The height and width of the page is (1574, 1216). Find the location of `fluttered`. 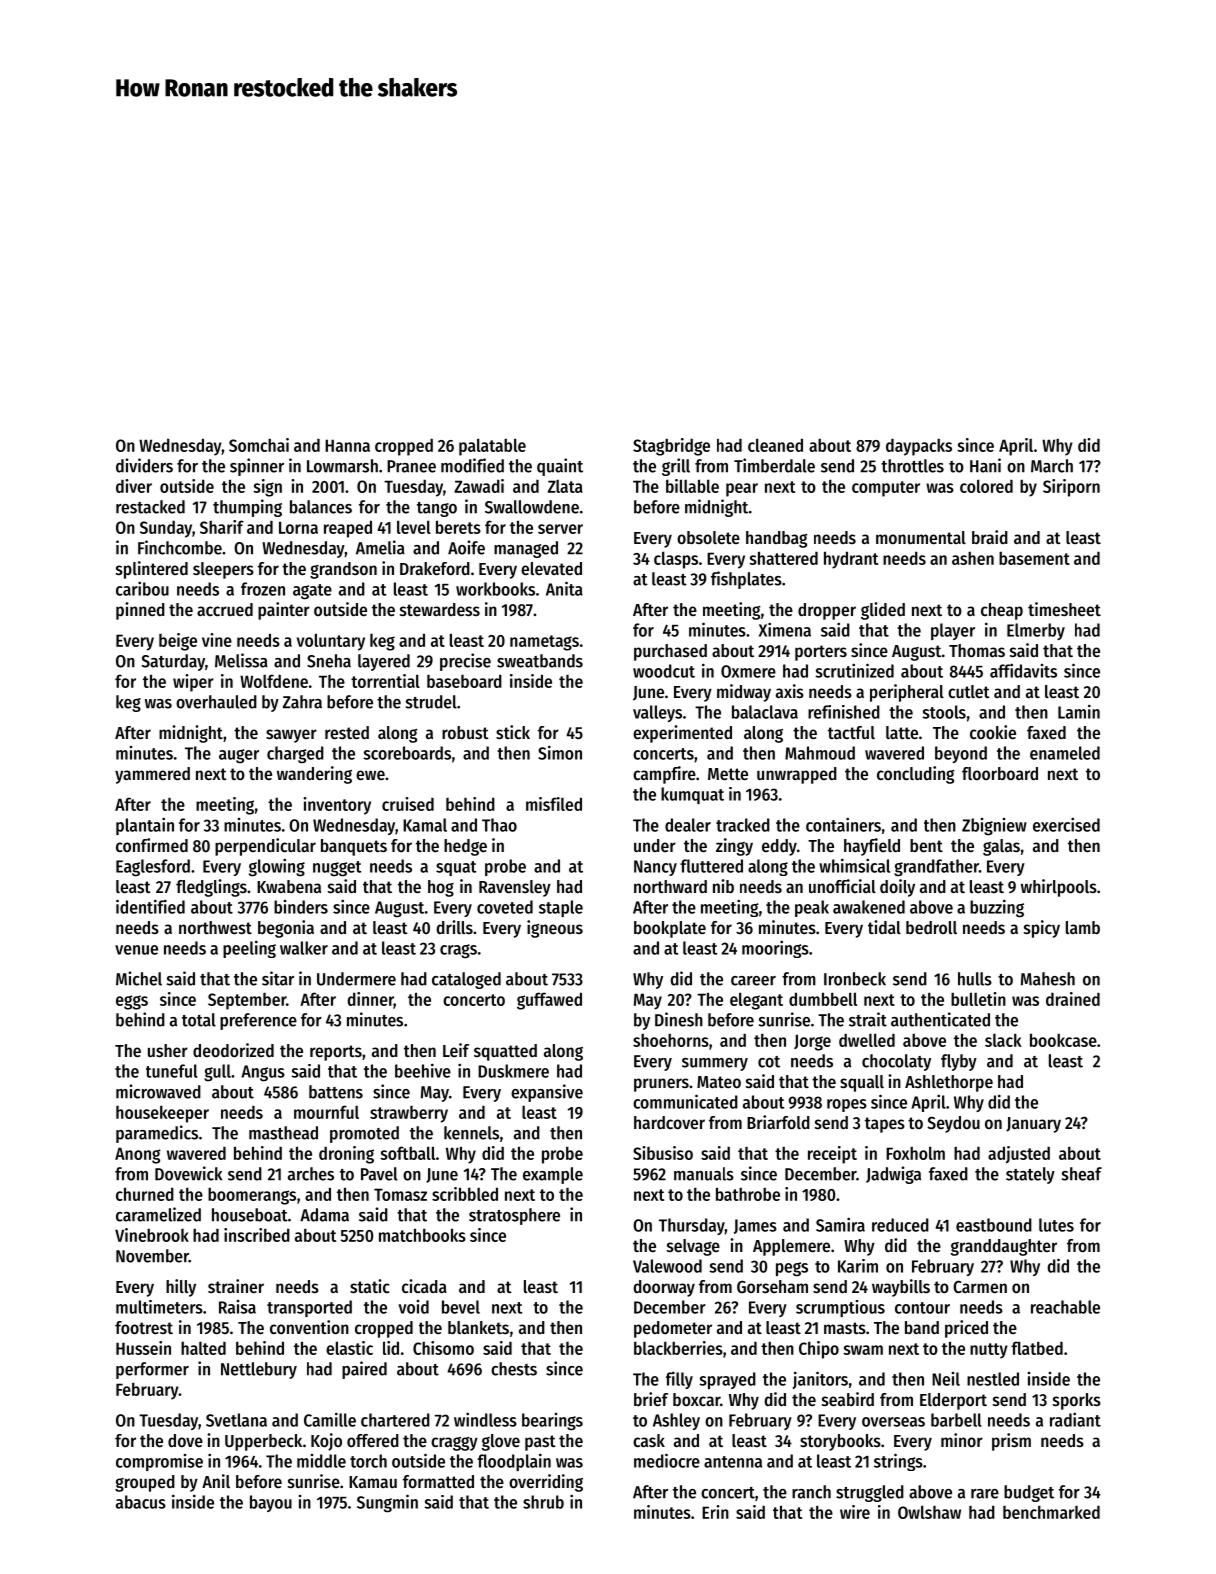

fluttered is located at coordinates (711, 866).
